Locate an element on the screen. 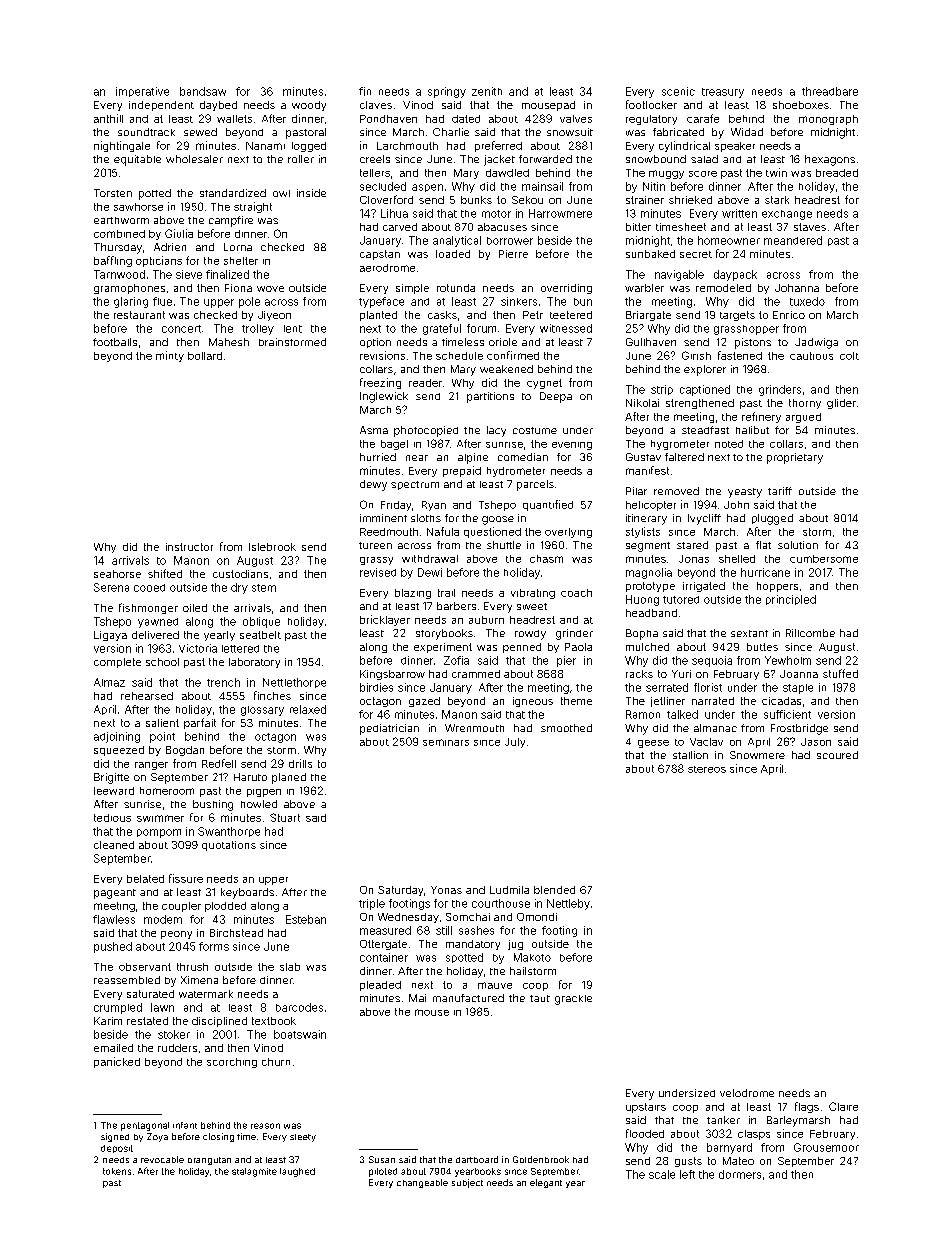 The height and width of the screenshot is (1233, 952). homeroom is located at coordinates (167, 791).
